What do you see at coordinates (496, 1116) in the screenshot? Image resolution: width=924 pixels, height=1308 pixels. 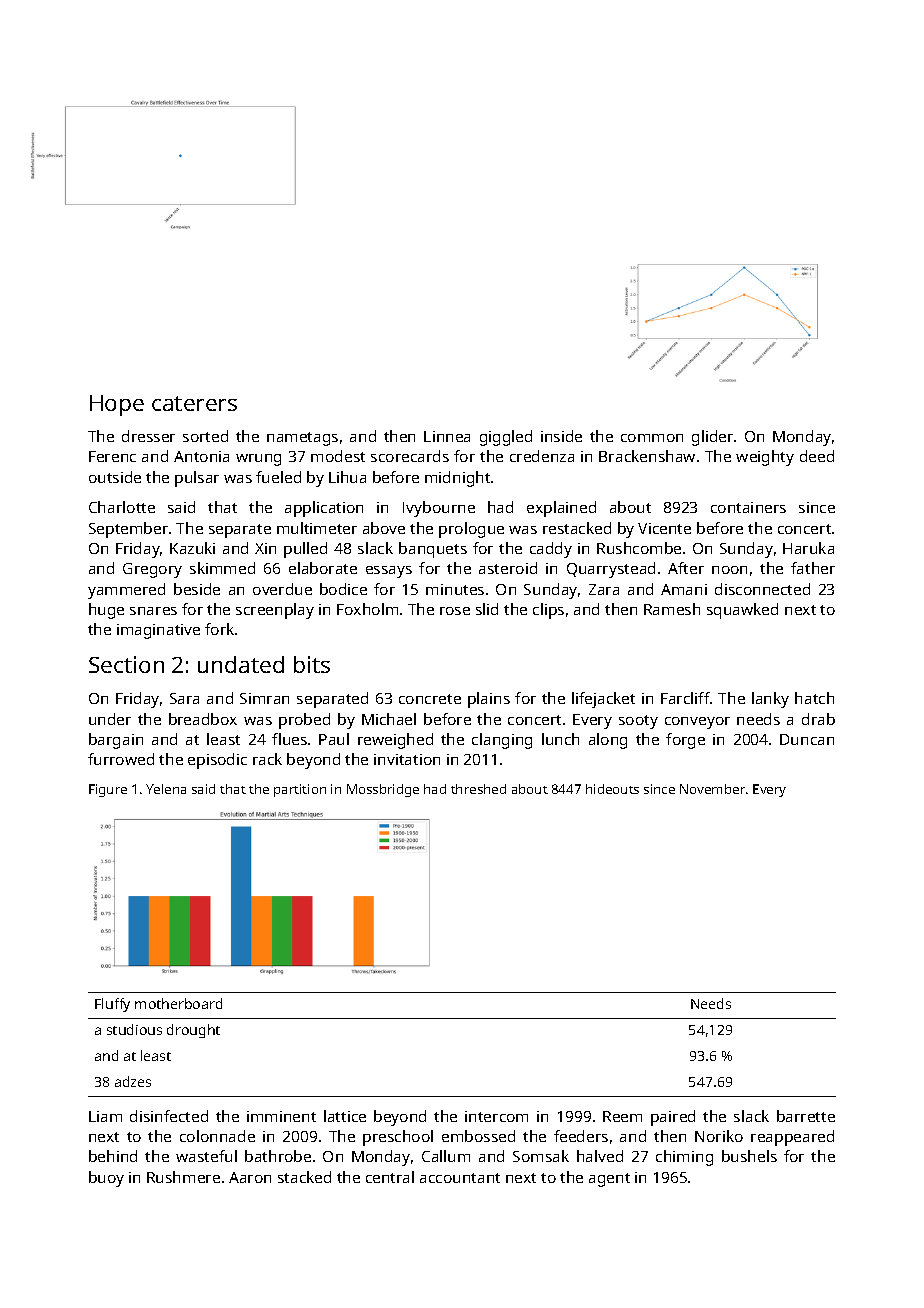 I see `intercom` at bounding box center [496, 1116].
